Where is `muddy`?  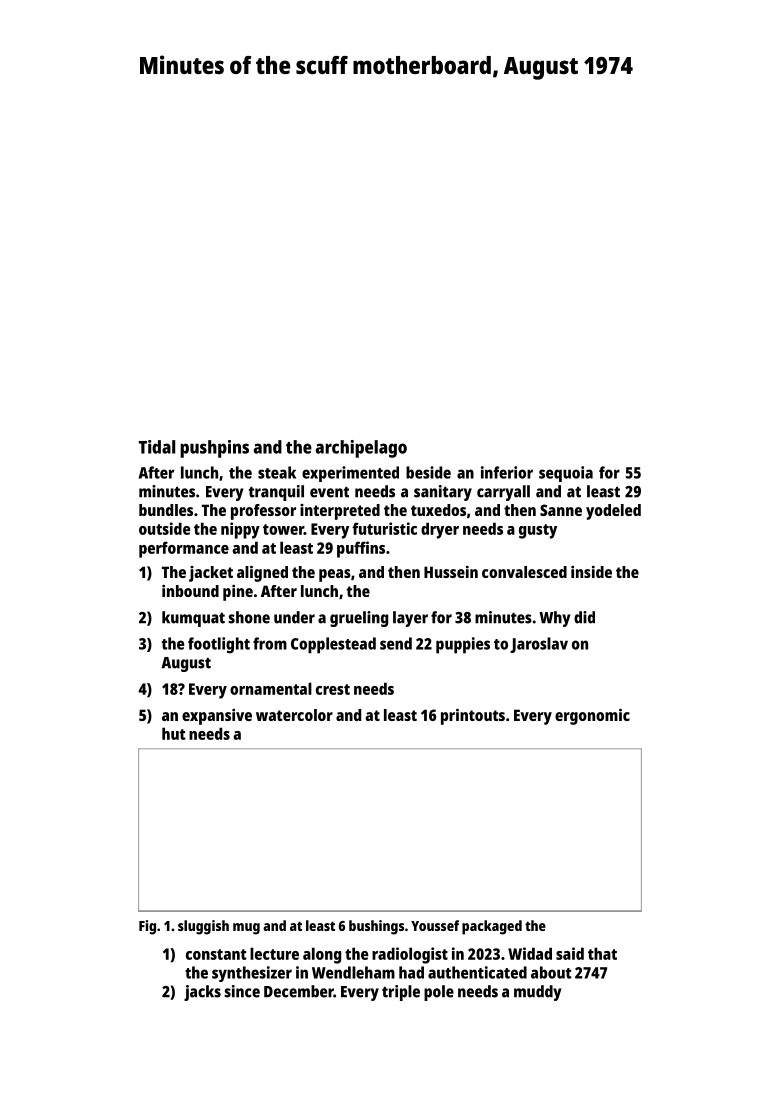
muddy is located at coordinates (537, 993).
